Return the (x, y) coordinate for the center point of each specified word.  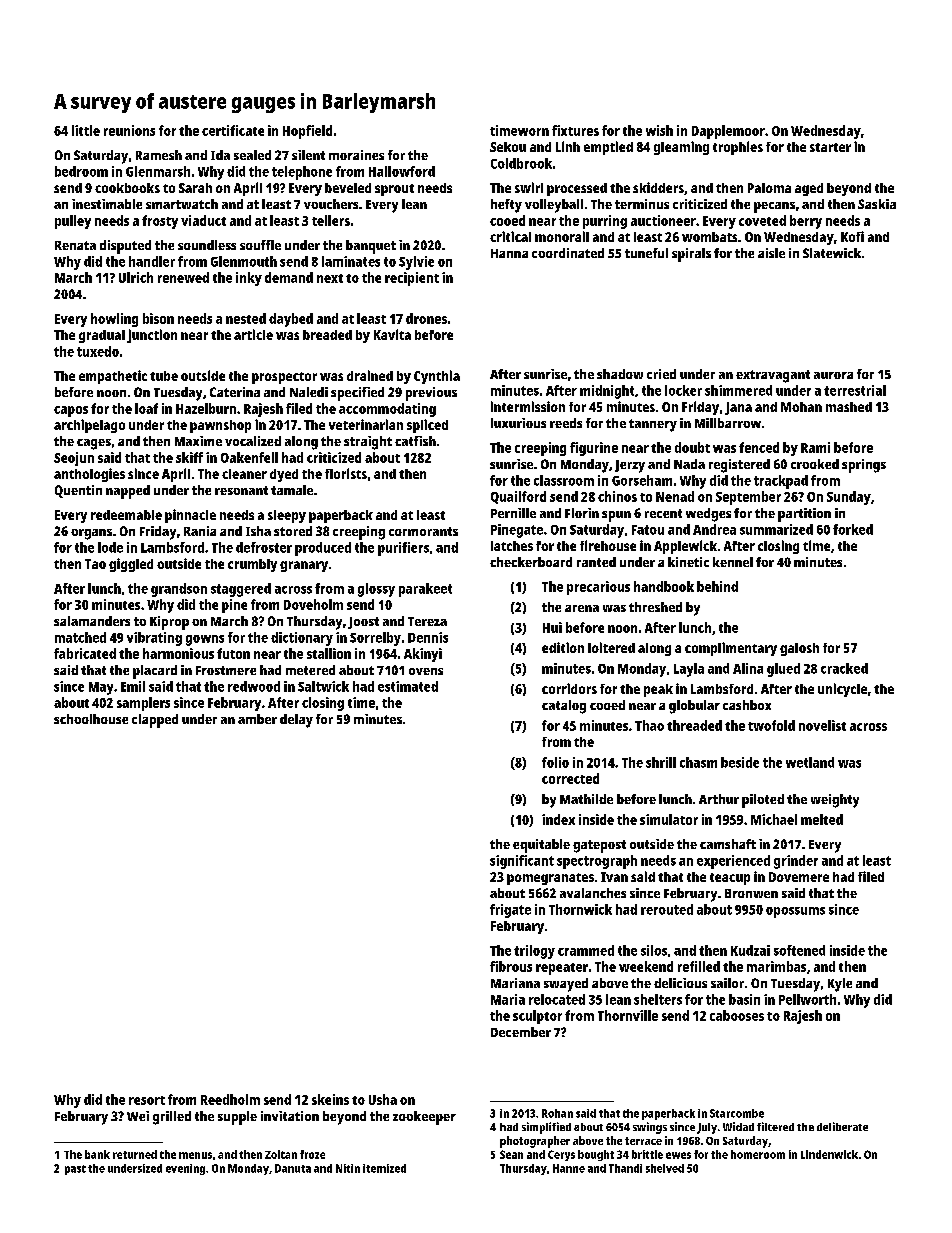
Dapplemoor (728, 132)
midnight (607, 392)
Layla (689, 670)
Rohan (557, 1113)
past (75, 1170)
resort (147, 1100)
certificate (233, 130)
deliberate (842, 1126)
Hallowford (402, 171)
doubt (692, 447)
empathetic (113, 377)
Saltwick (323, 686)
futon (233, 653)
